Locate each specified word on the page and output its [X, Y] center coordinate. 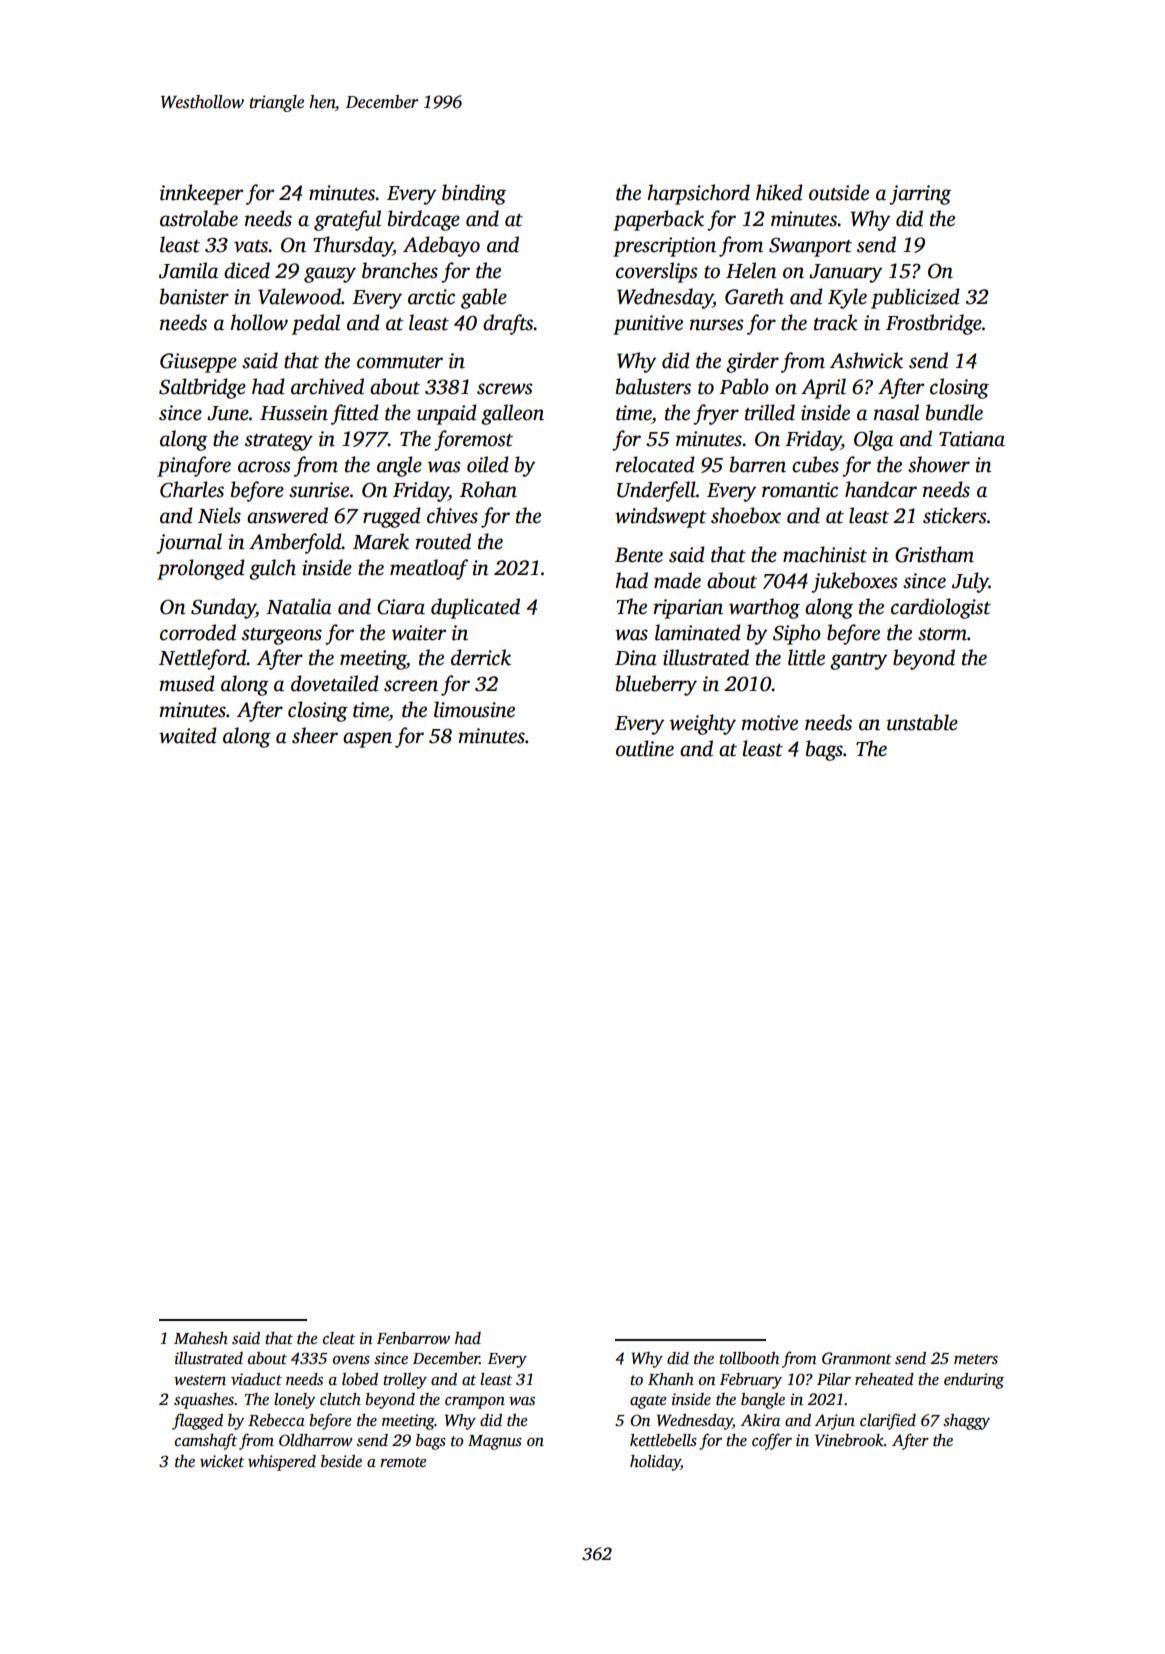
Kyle [847, 298]
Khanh [671, 1379]
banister [194, 296]
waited [188, 735]
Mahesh [201, 1338]
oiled [488, 464]
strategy [279, 442]
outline [645, 748]
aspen [367, 740]
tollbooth [749, 1358]
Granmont [857, 1358]
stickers [954, 515]
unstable [922, 722]
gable [484, 298]
